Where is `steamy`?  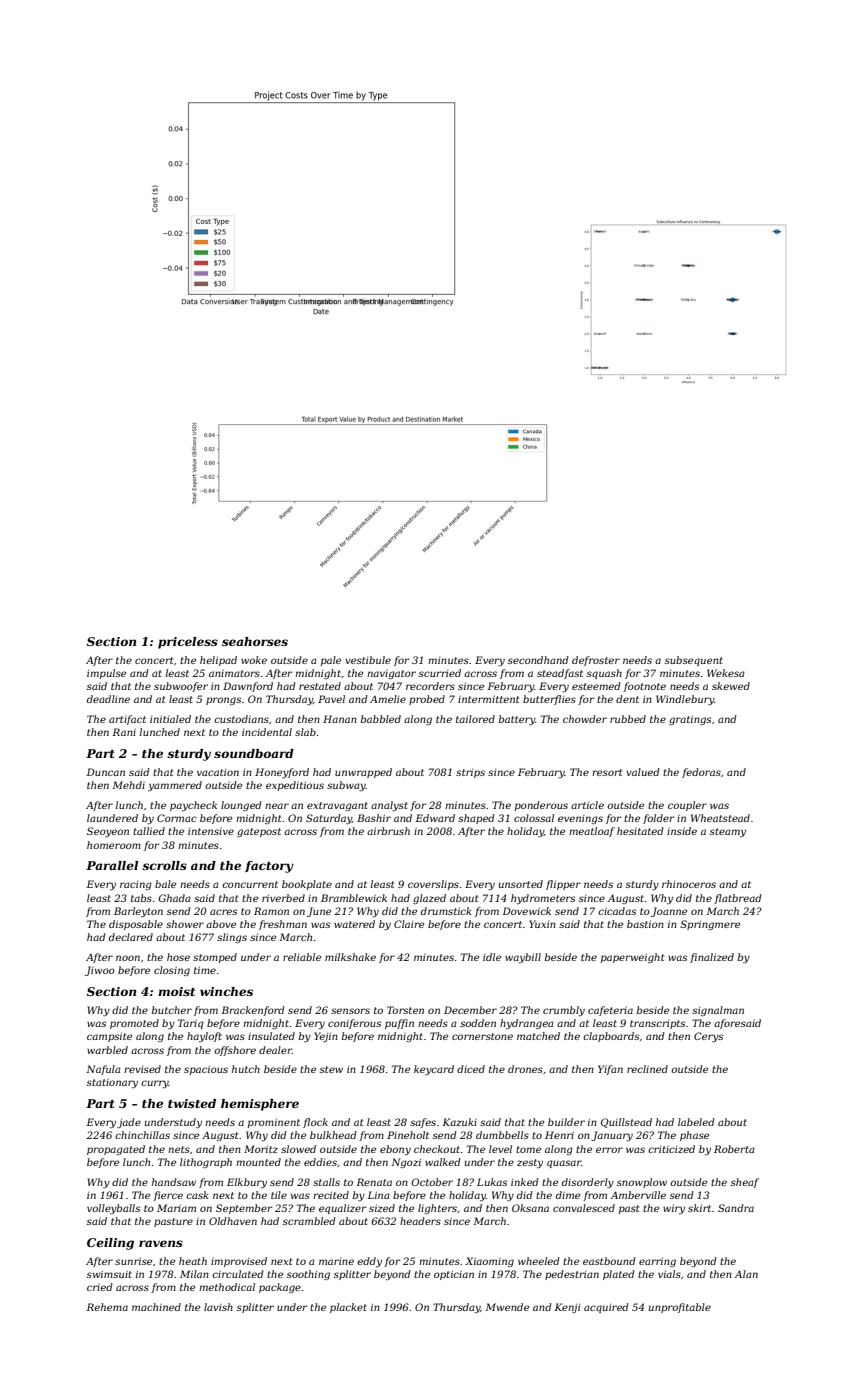 steamy is located at coordinates (728, 832).
